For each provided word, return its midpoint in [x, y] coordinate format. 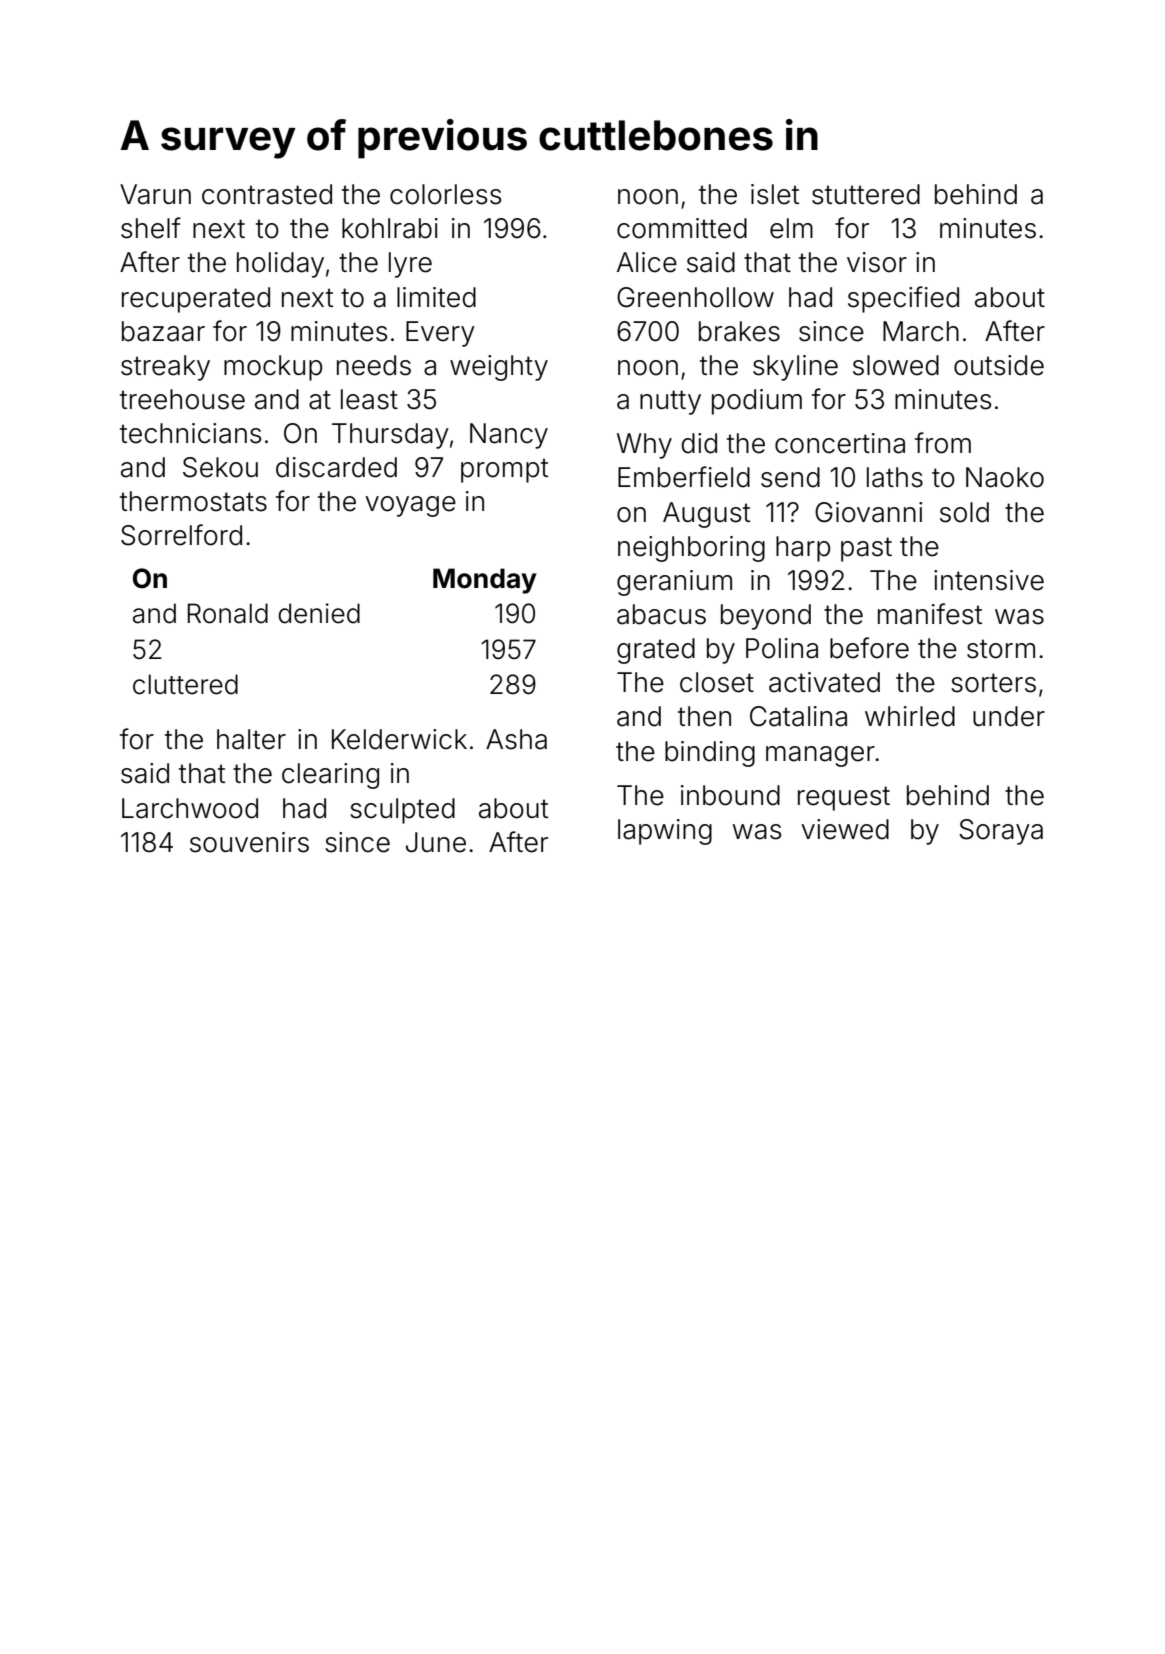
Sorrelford [181, 535]
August [706, 515]
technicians [190, 433]
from [943, 443]
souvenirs [249, 842]
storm [1001, 649]
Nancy [509, 436]
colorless [445, 194]
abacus [661, 614]
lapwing [665, 832]
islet [775, 194]
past [866, 549]
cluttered [185, 684]
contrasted [267, 194]
